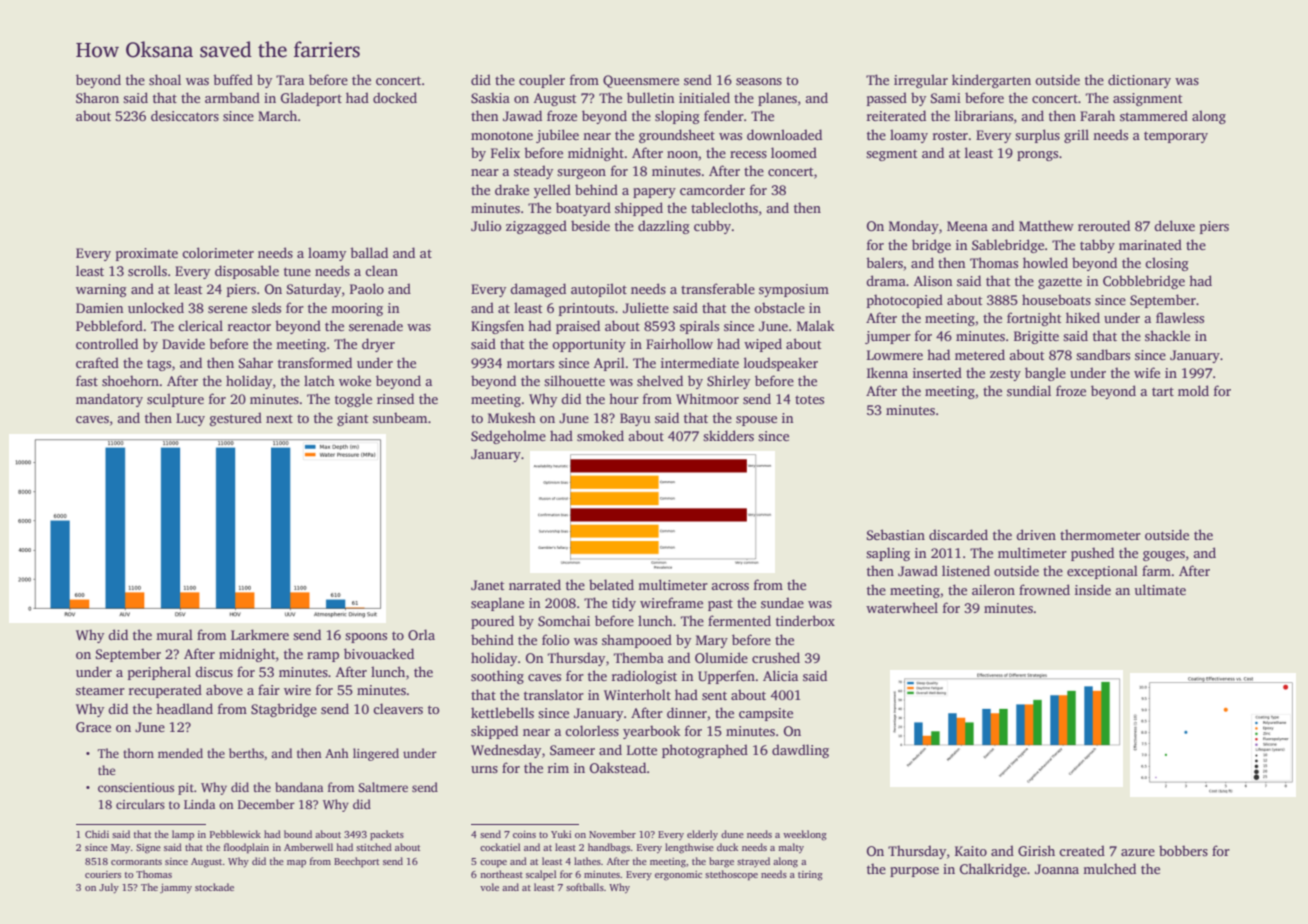  What do you see at coordinates (87, 380) in the screenshot?
I see `fast` at bounding box center [87, 380].
